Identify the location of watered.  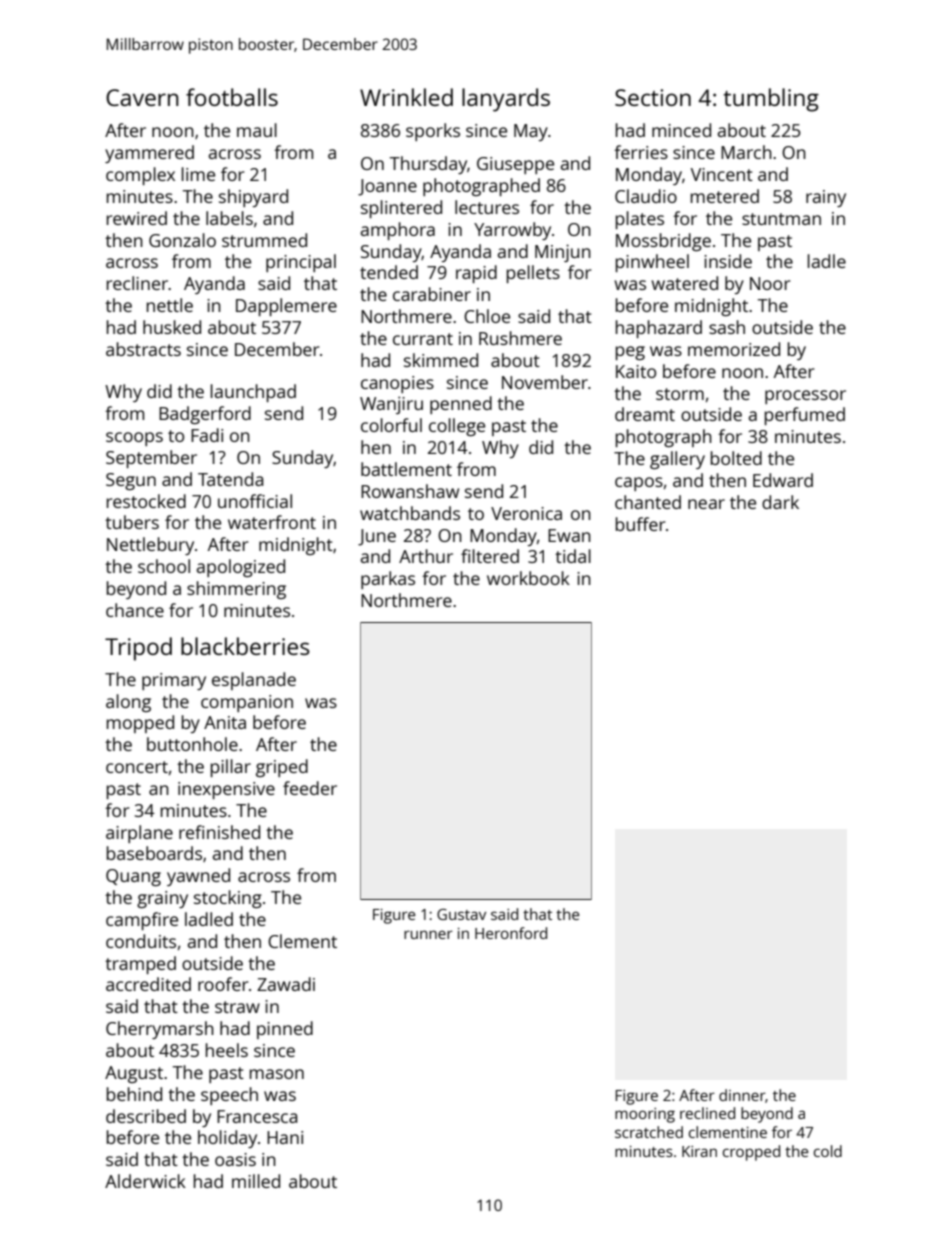
(684, 283).
